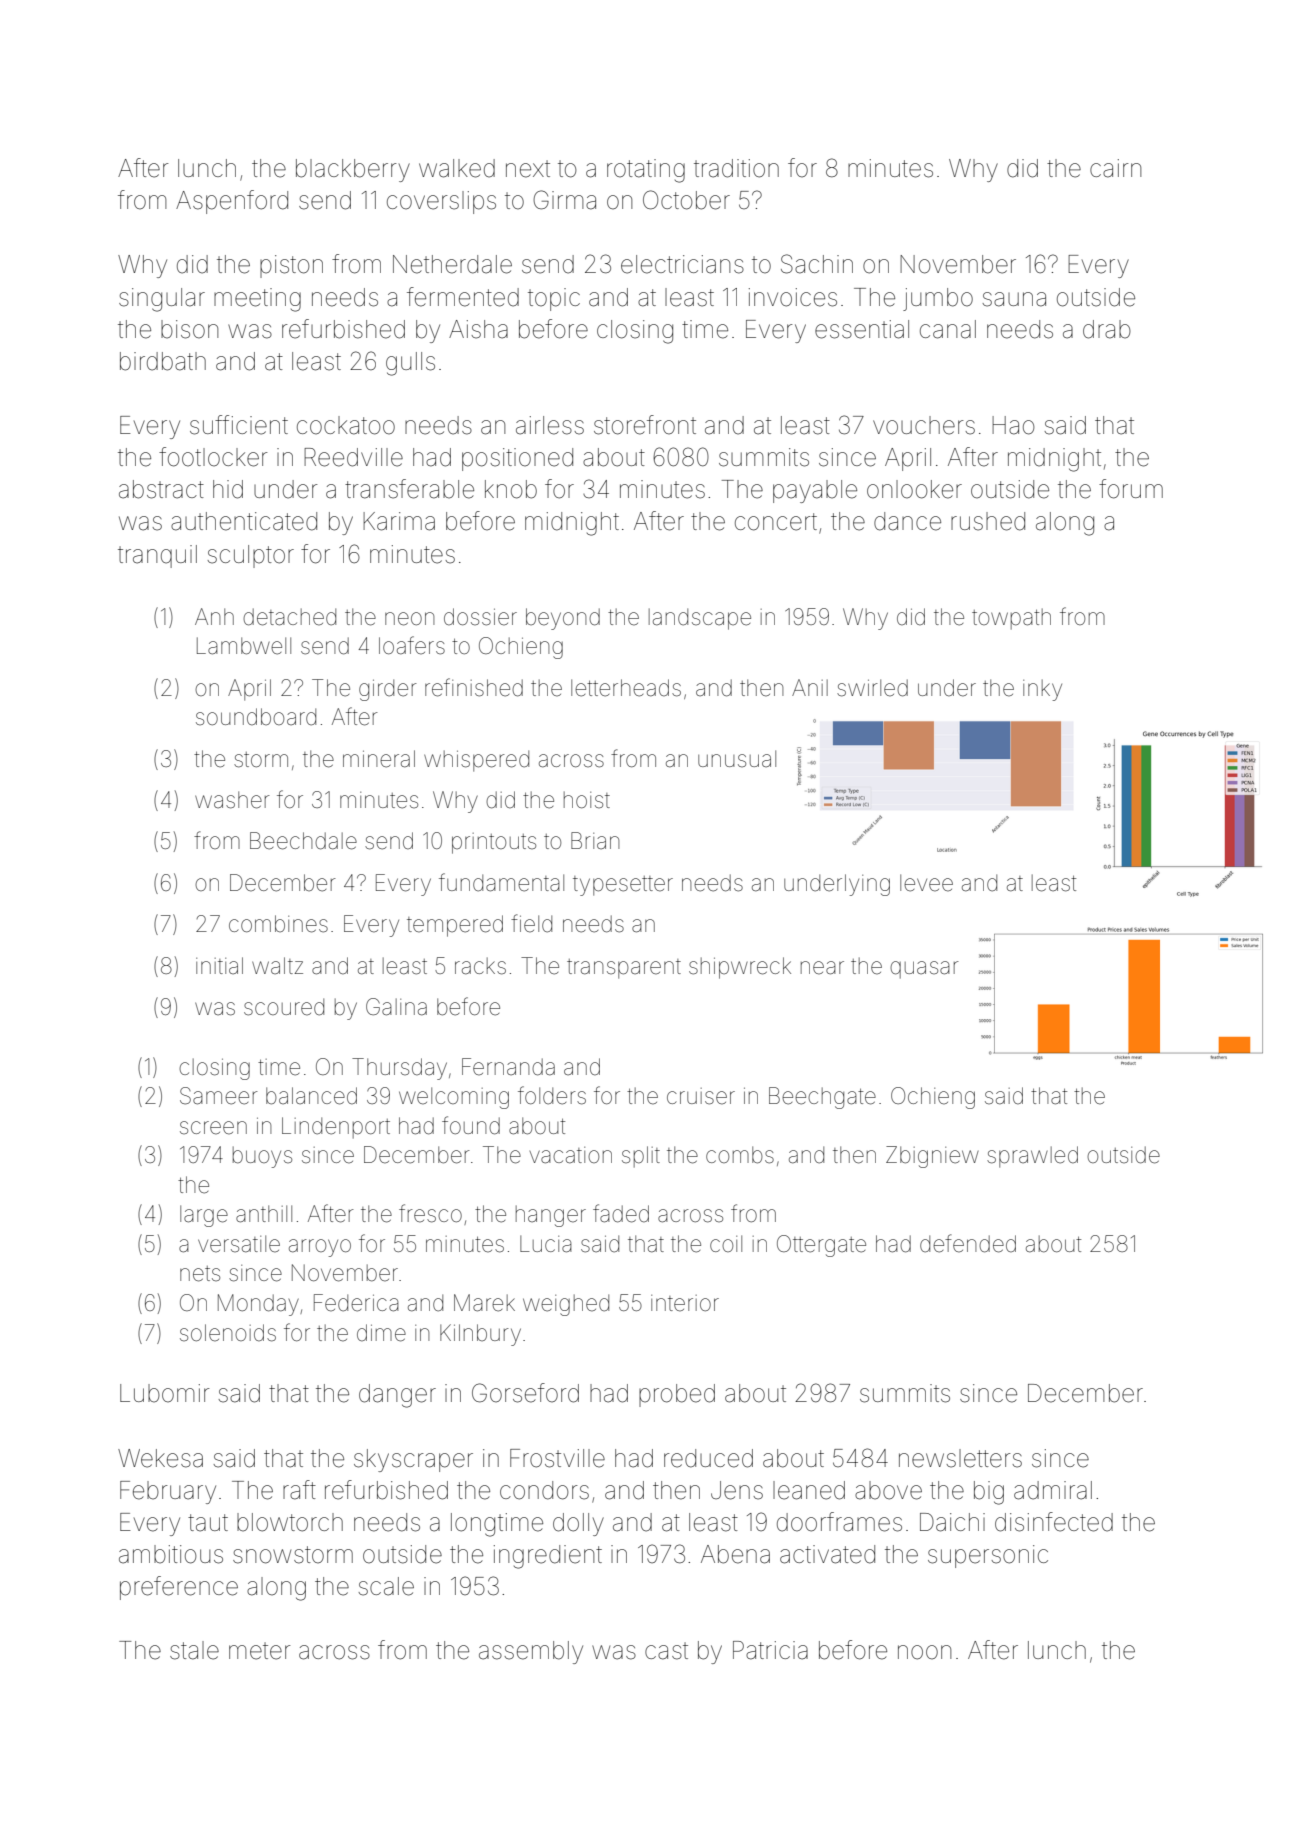 The width and height of the screenshot is (1289, 1823). What do you see at coordinates (1115, 168) in the screenshot?
I see `cairn` at bounding box center [1115, 168].
